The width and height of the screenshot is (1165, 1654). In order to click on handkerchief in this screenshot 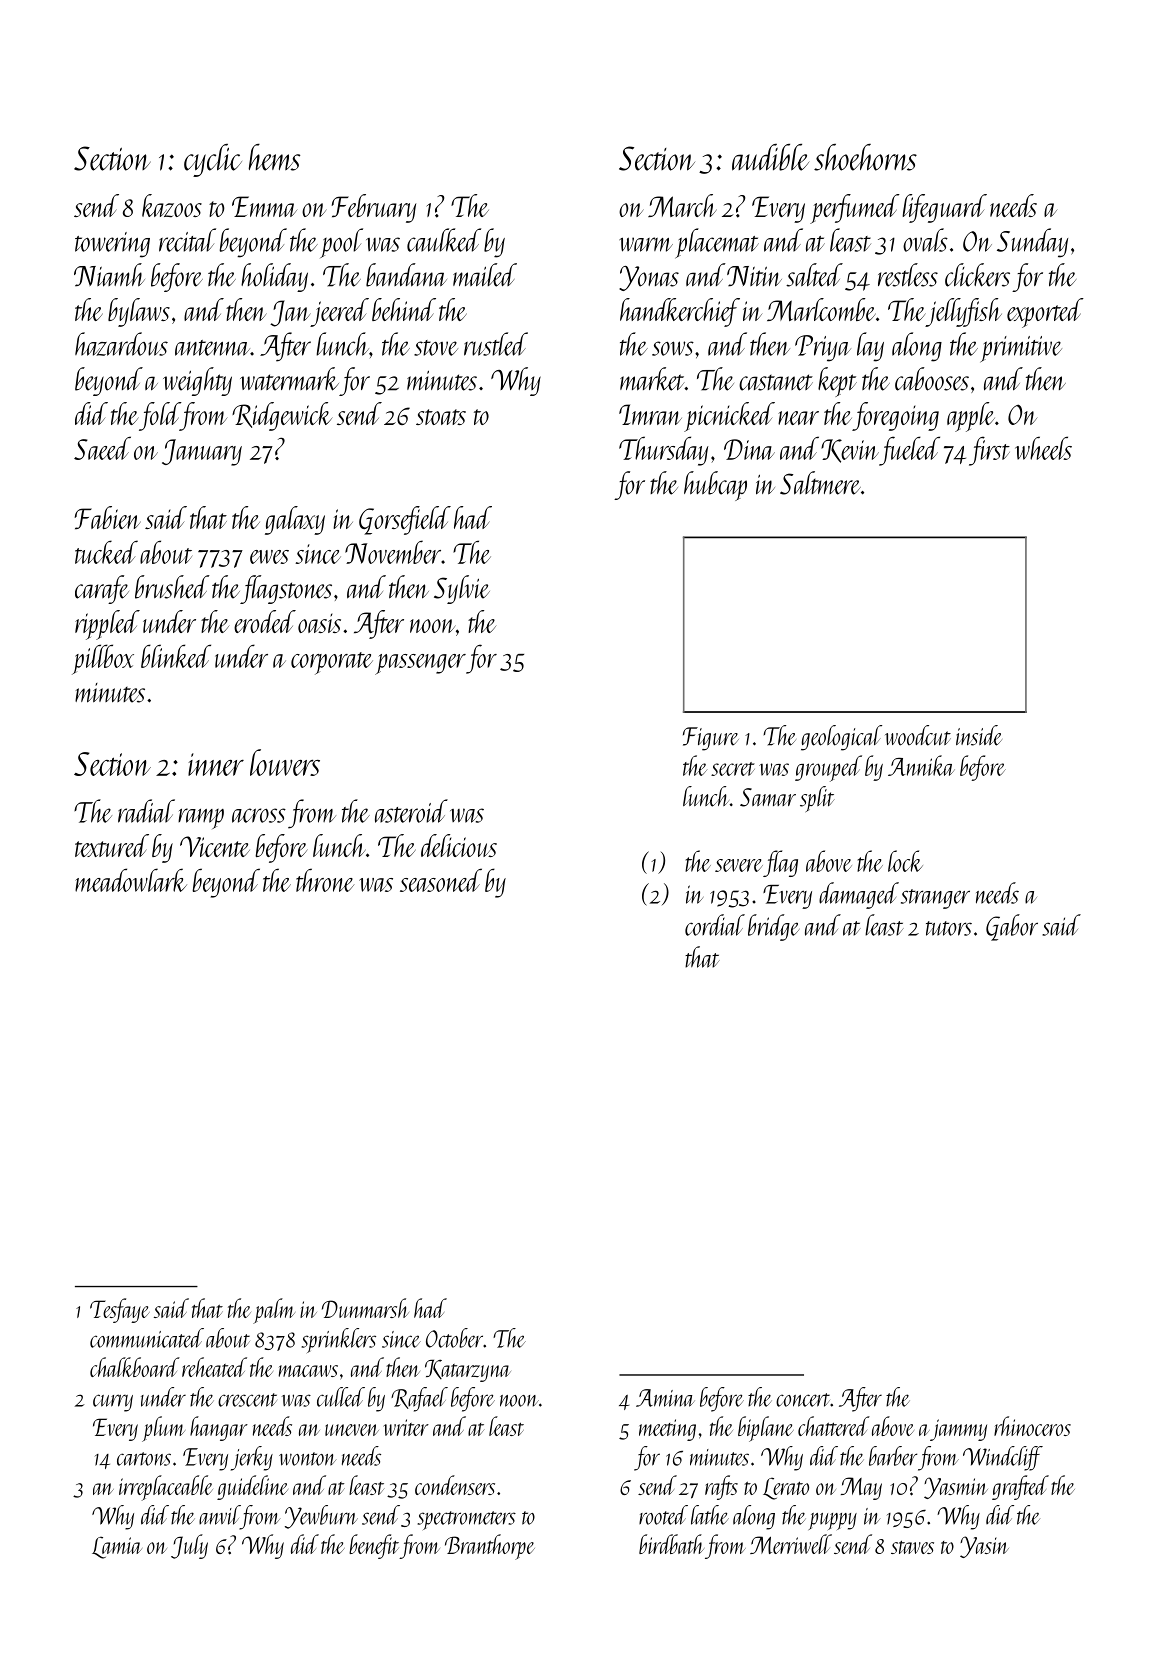, I will do `click(680, 312)`.
